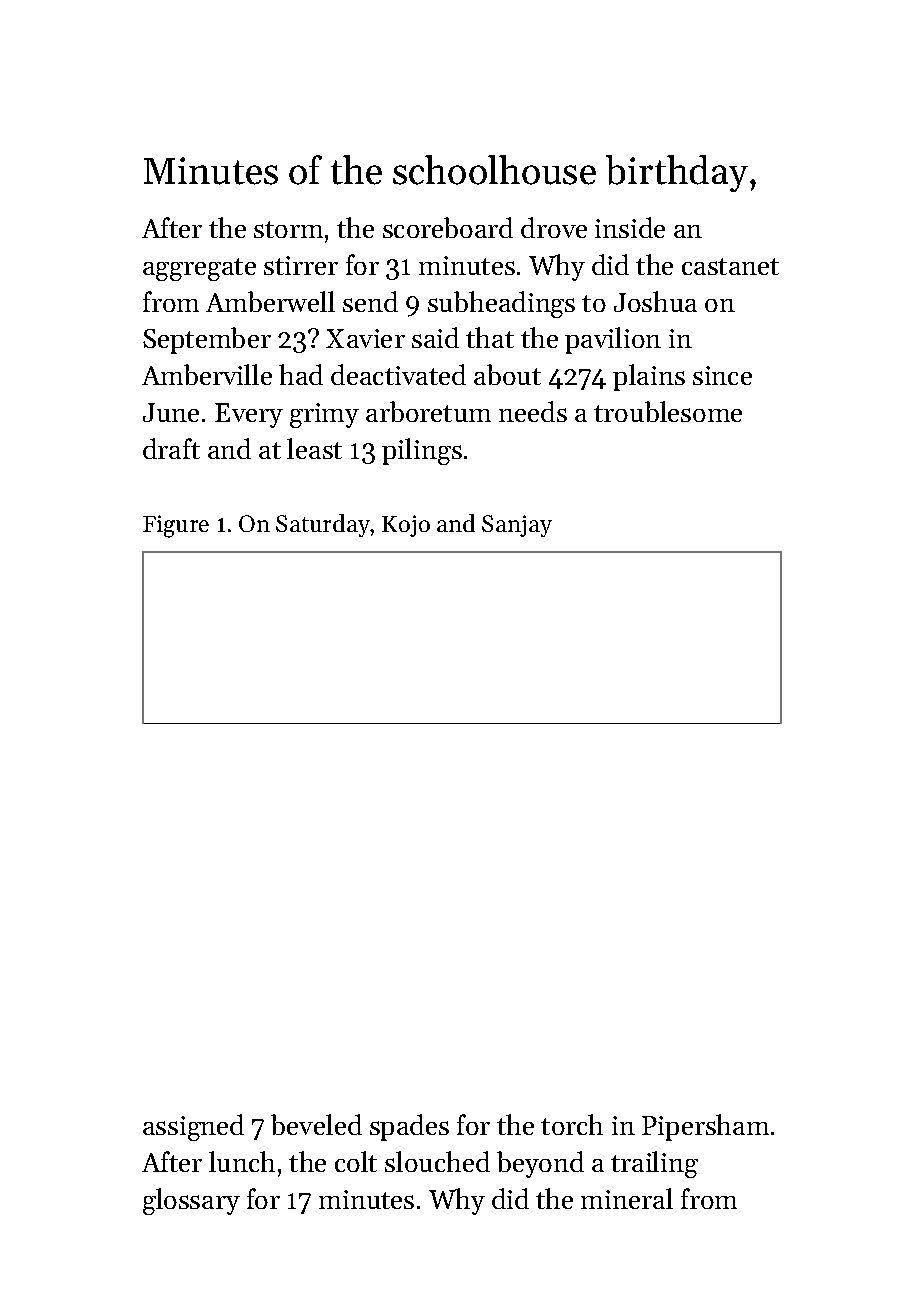 This screenshot has height=1311, width=924. I want to click on aggregate, so click(199, 269).
